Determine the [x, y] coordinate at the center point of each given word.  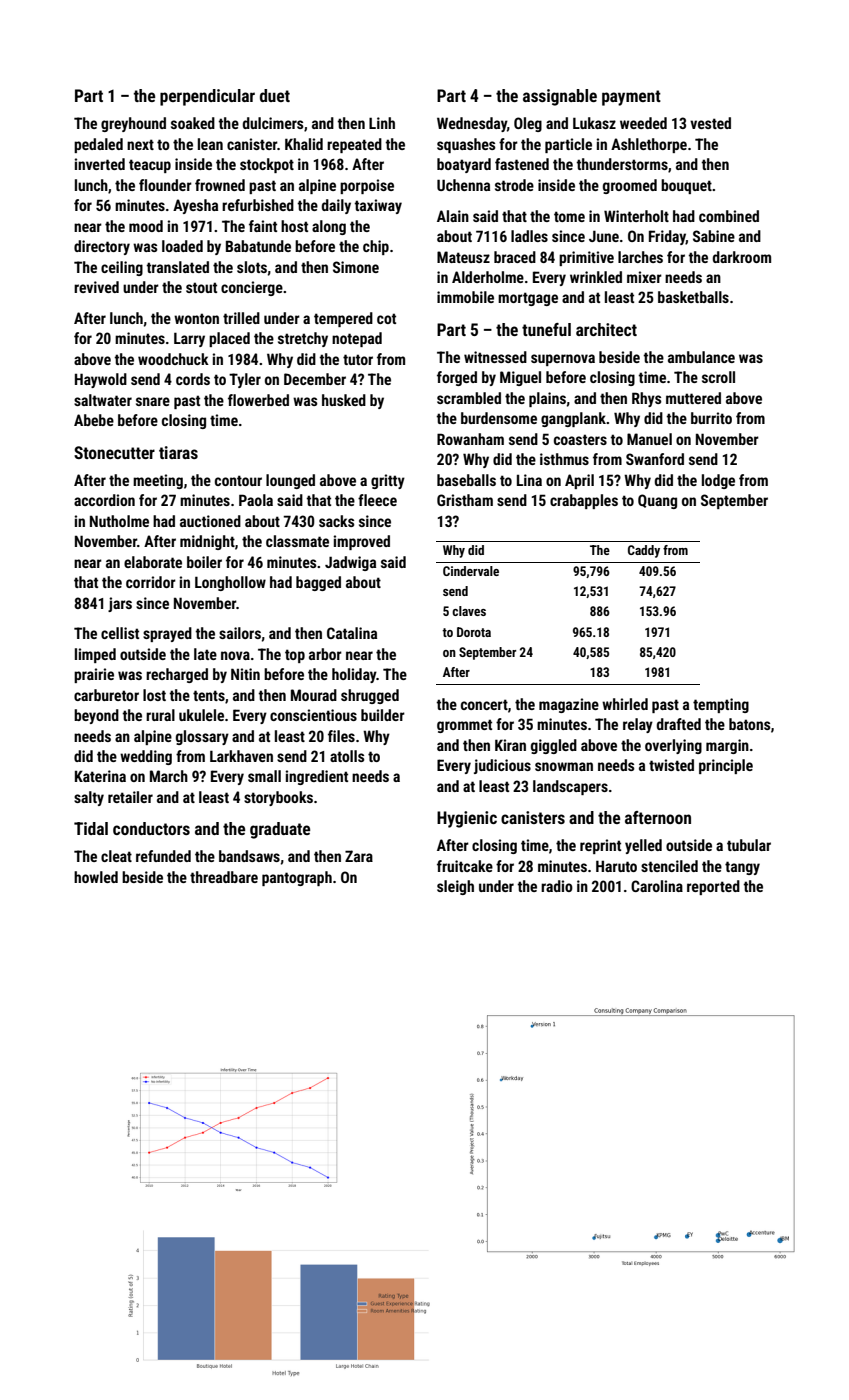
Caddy [644, 551]
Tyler [245, 380]
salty [89, 798]
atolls [347, 756]
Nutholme [119, 521]
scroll [718, 377]
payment [631, 98]
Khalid [304, 144]
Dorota [474, 632]
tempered [343, 319]
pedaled [98, 145]
